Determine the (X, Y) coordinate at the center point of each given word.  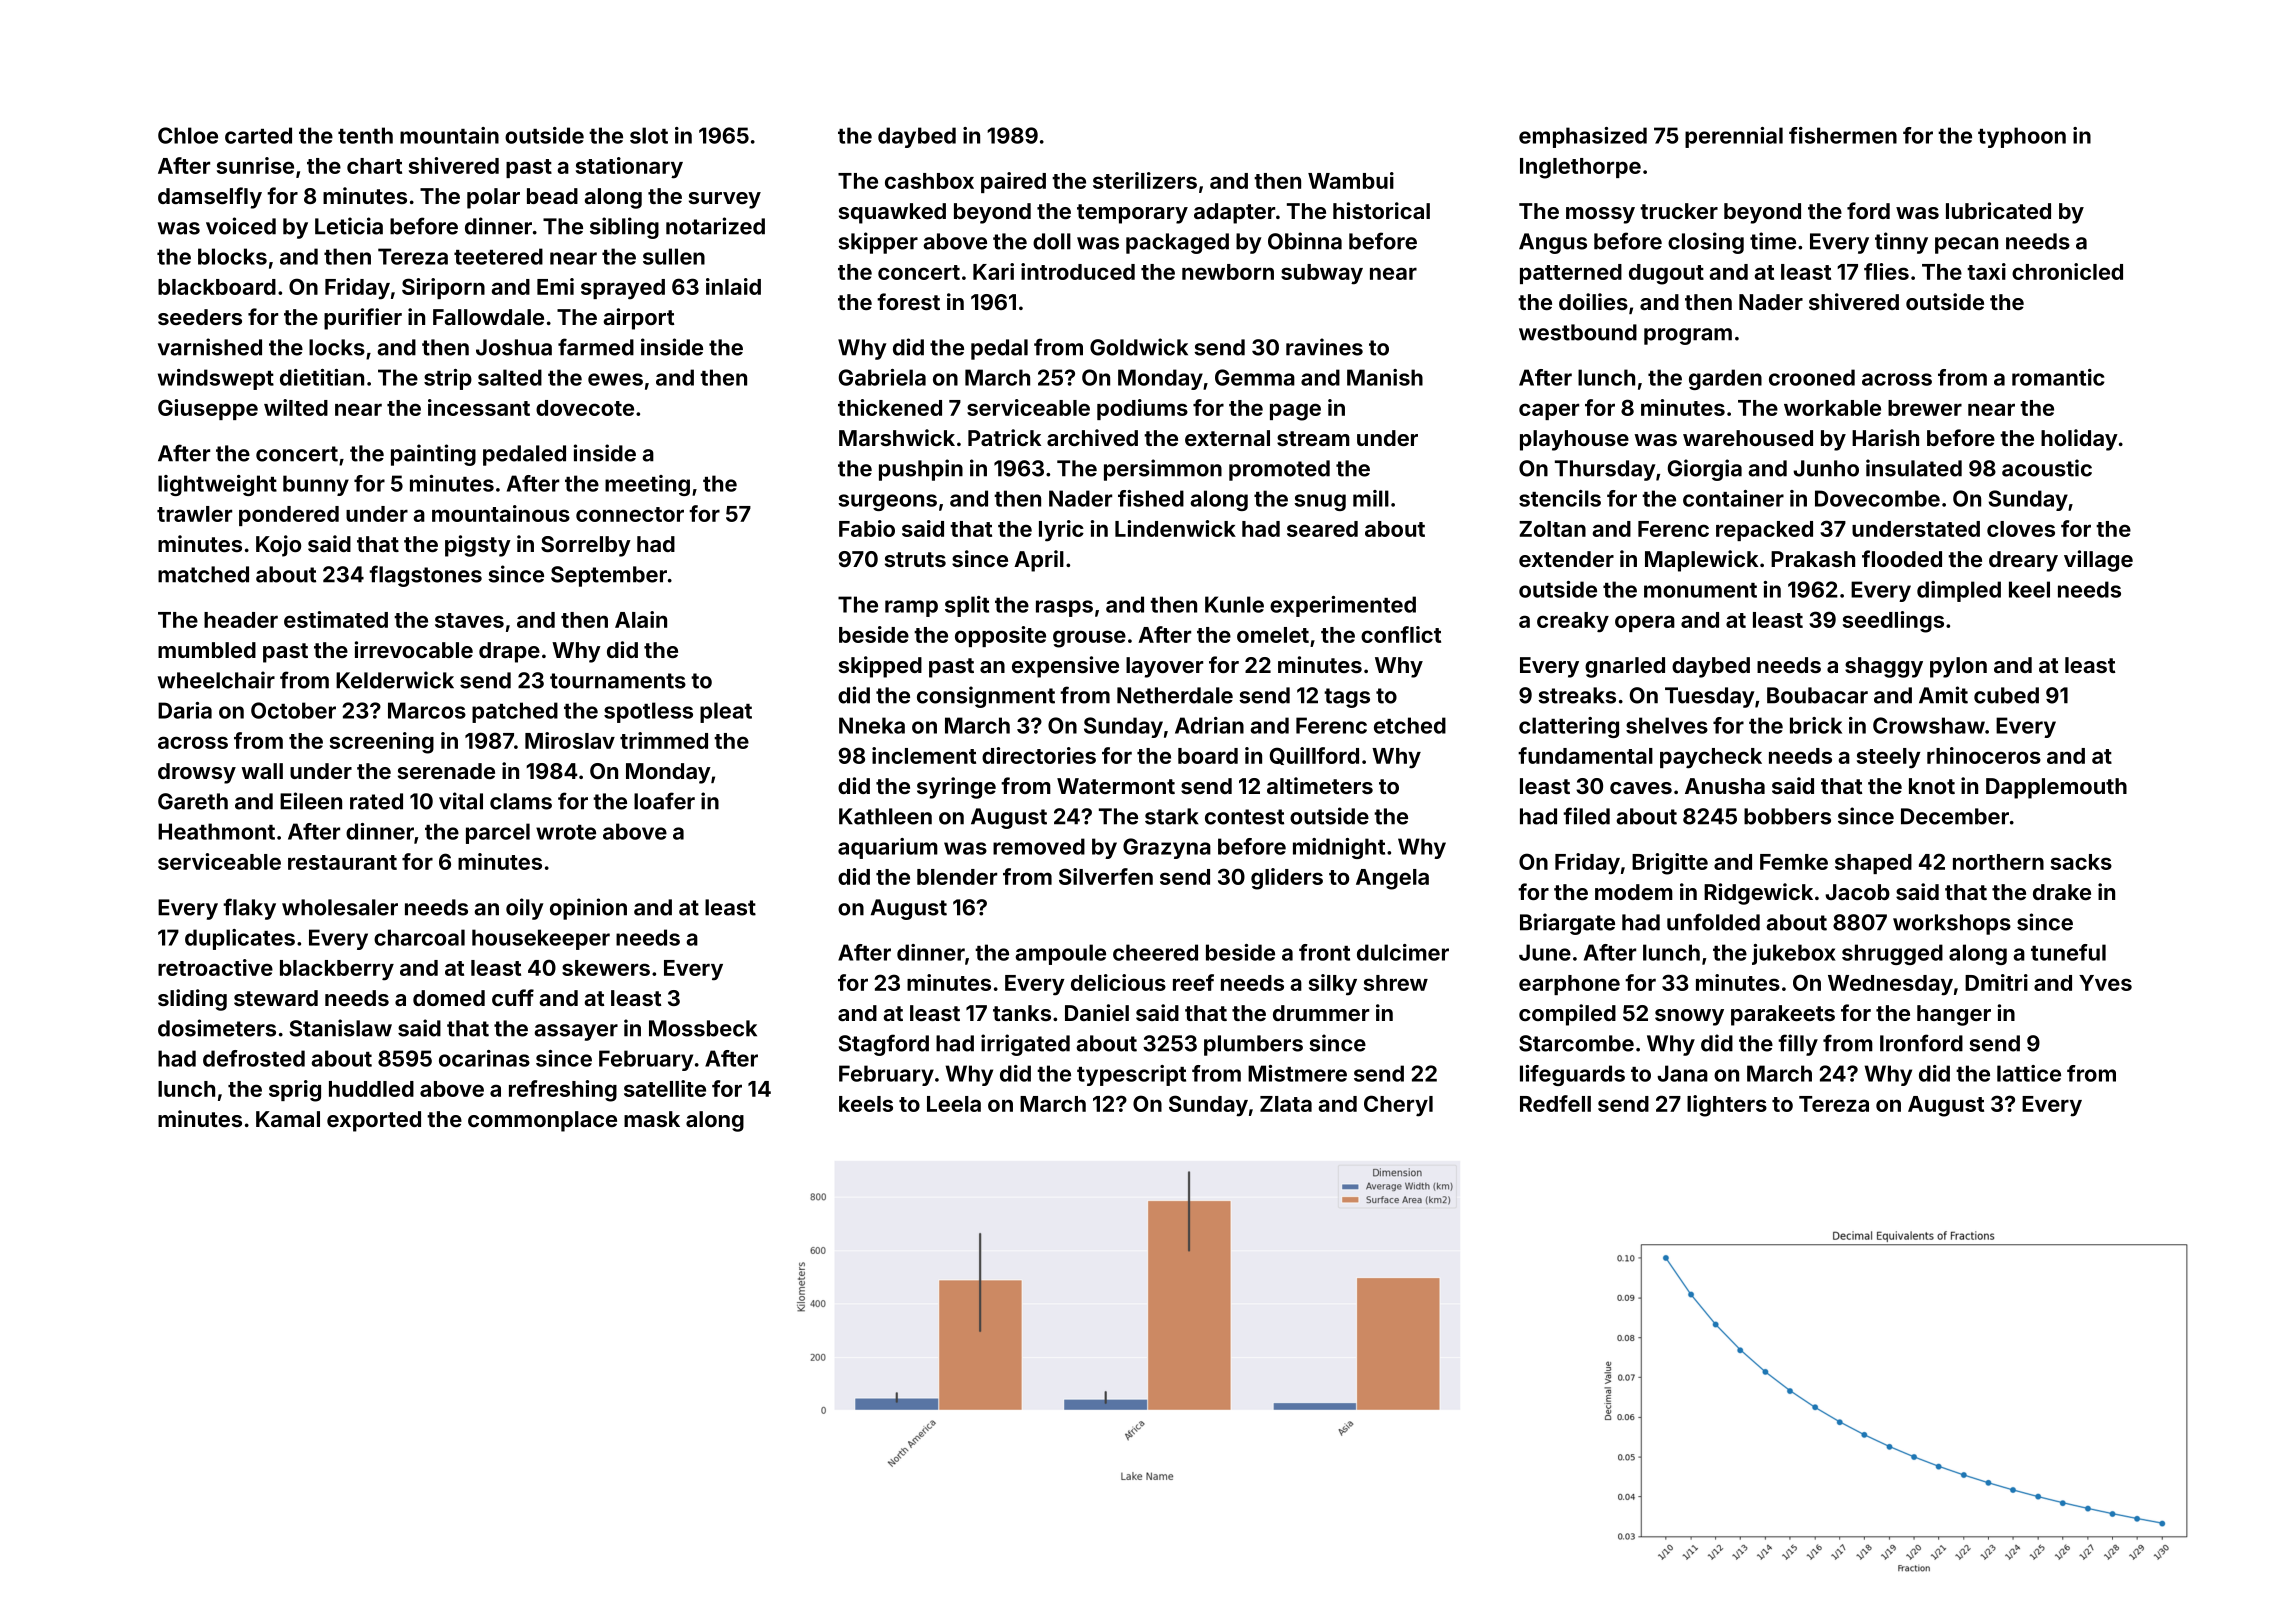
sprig (295, 1091)
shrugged (1892, 954)
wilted (296, 407)
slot (649, 135)
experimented (1343, 606)
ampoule (1060, 954)
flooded (1902, 558)
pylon (1958, 667)
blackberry (337, 970)
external (1227, 438)
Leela (954, 1104)
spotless (648, 712)
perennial (1734, 137)
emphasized (1583, 137)
